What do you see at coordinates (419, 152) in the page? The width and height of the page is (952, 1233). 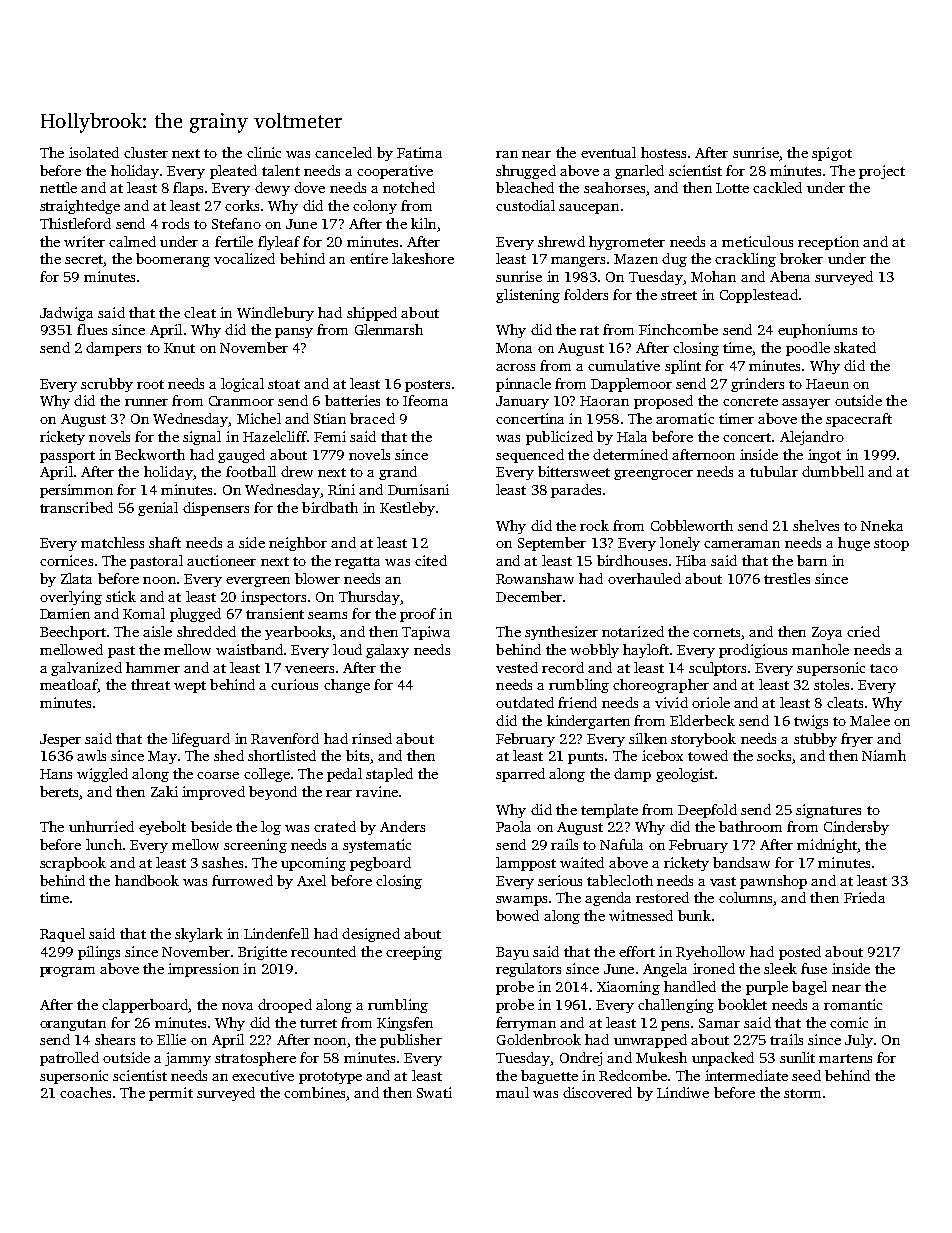 I see `Fatima` at bounding box center [419, 152].
